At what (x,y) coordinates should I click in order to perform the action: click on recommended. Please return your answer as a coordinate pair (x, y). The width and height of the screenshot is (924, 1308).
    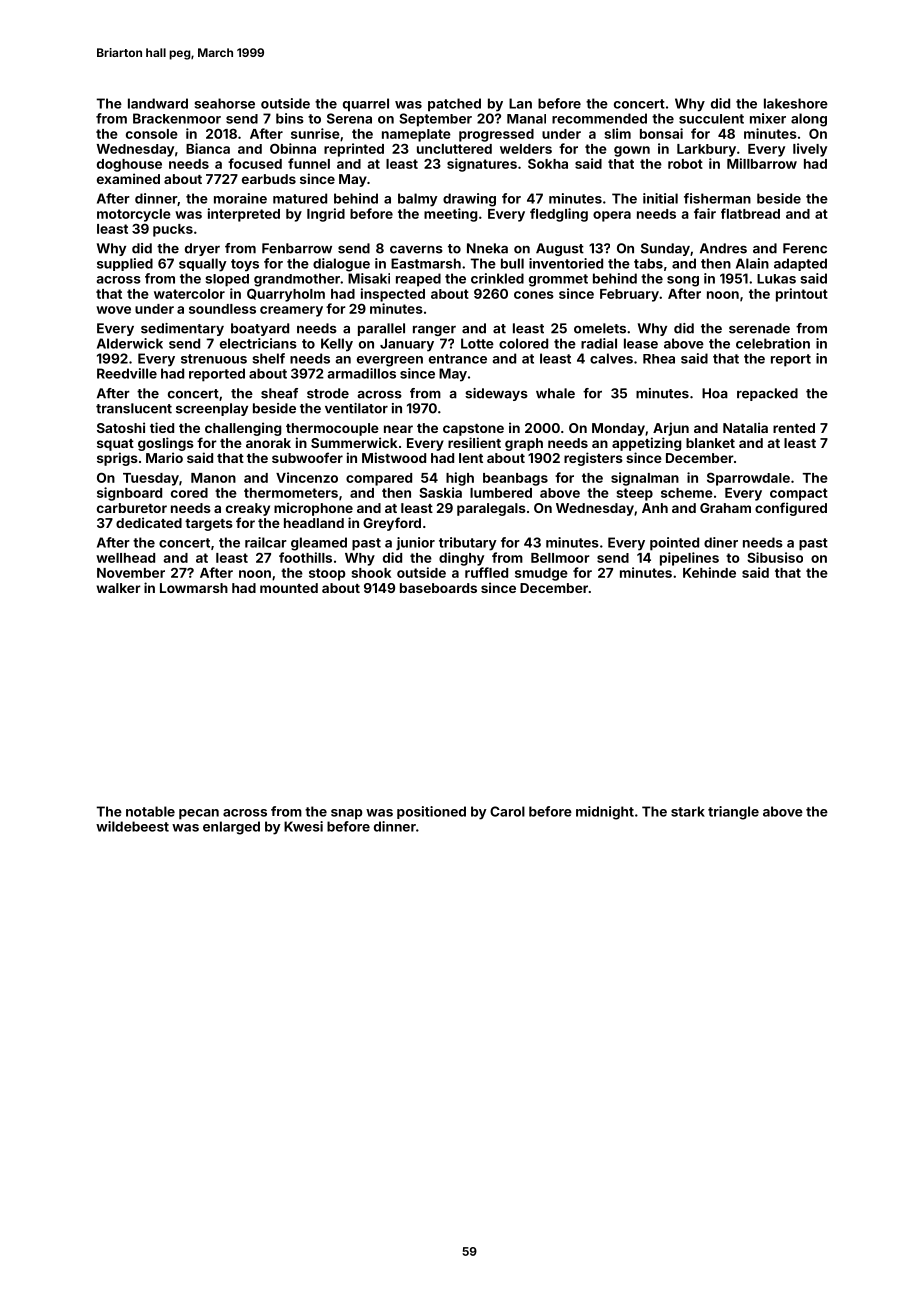
    Looking at the image, I should click on (599, 118).
